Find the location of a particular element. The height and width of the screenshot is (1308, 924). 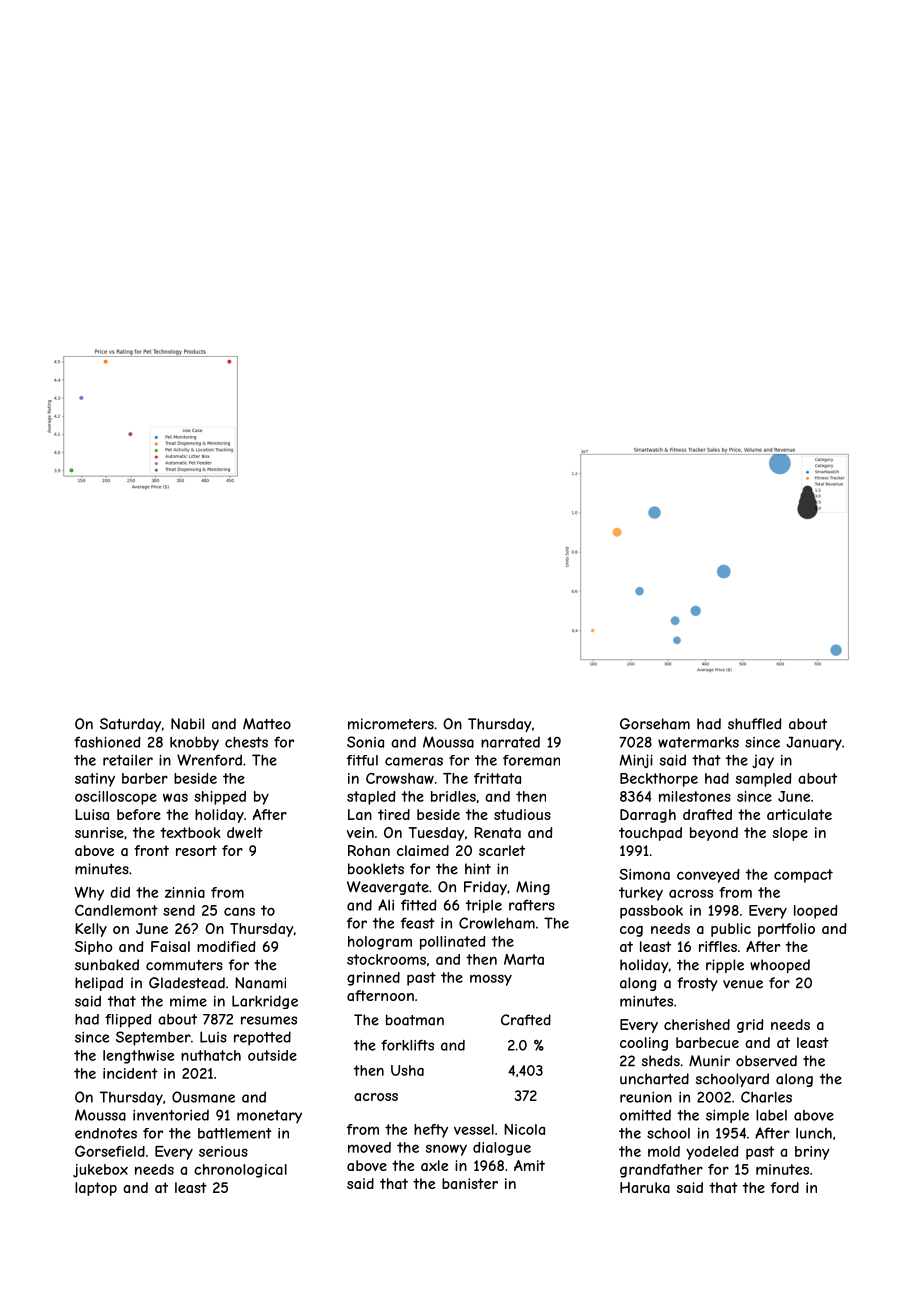

claimed is located at coordinates (423, 850).
